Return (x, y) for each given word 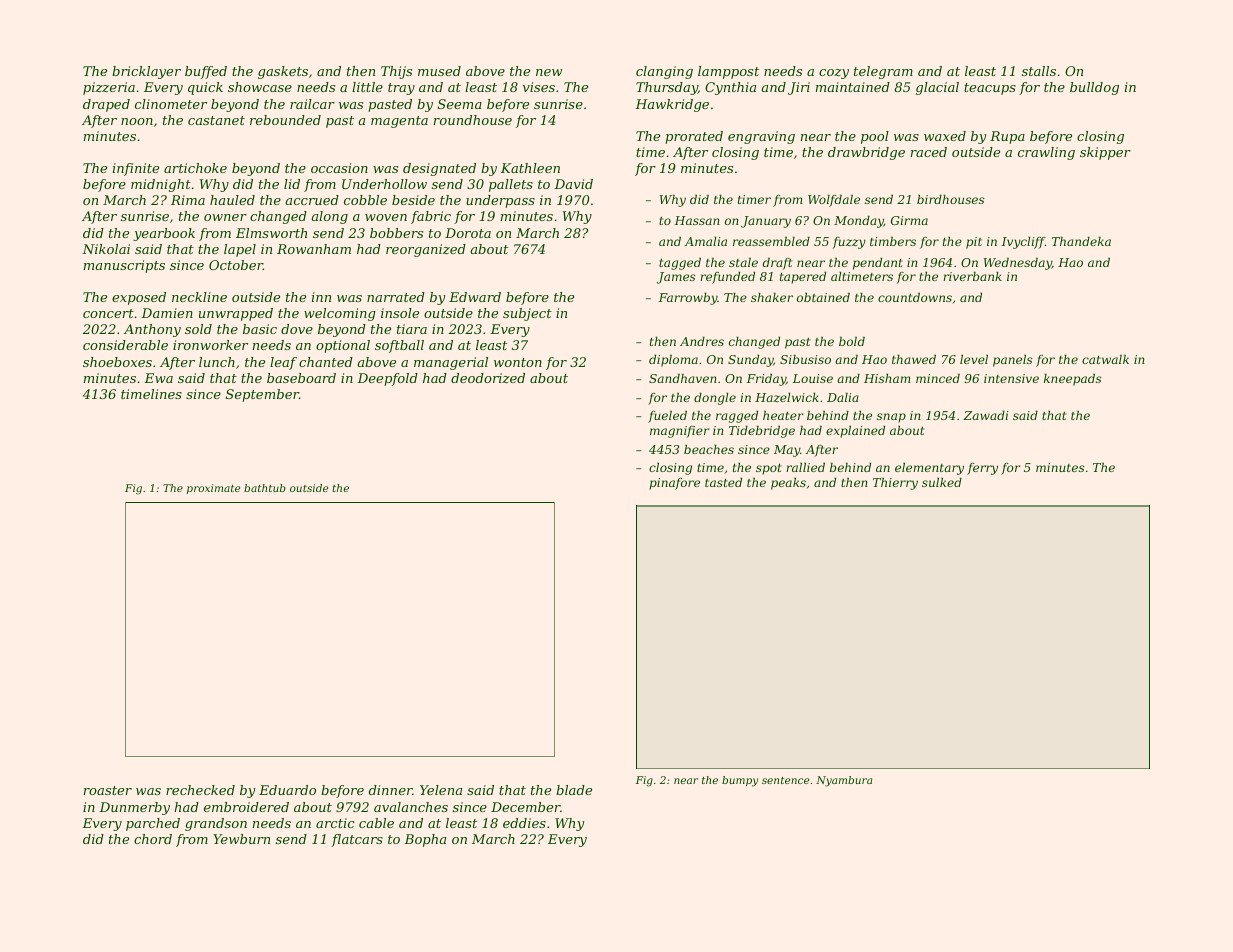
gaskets (283, 72)
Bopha (425, 840)
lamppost (728, 72)
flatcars (357, 840)
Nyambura (844, 781)
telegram (883, 72)
